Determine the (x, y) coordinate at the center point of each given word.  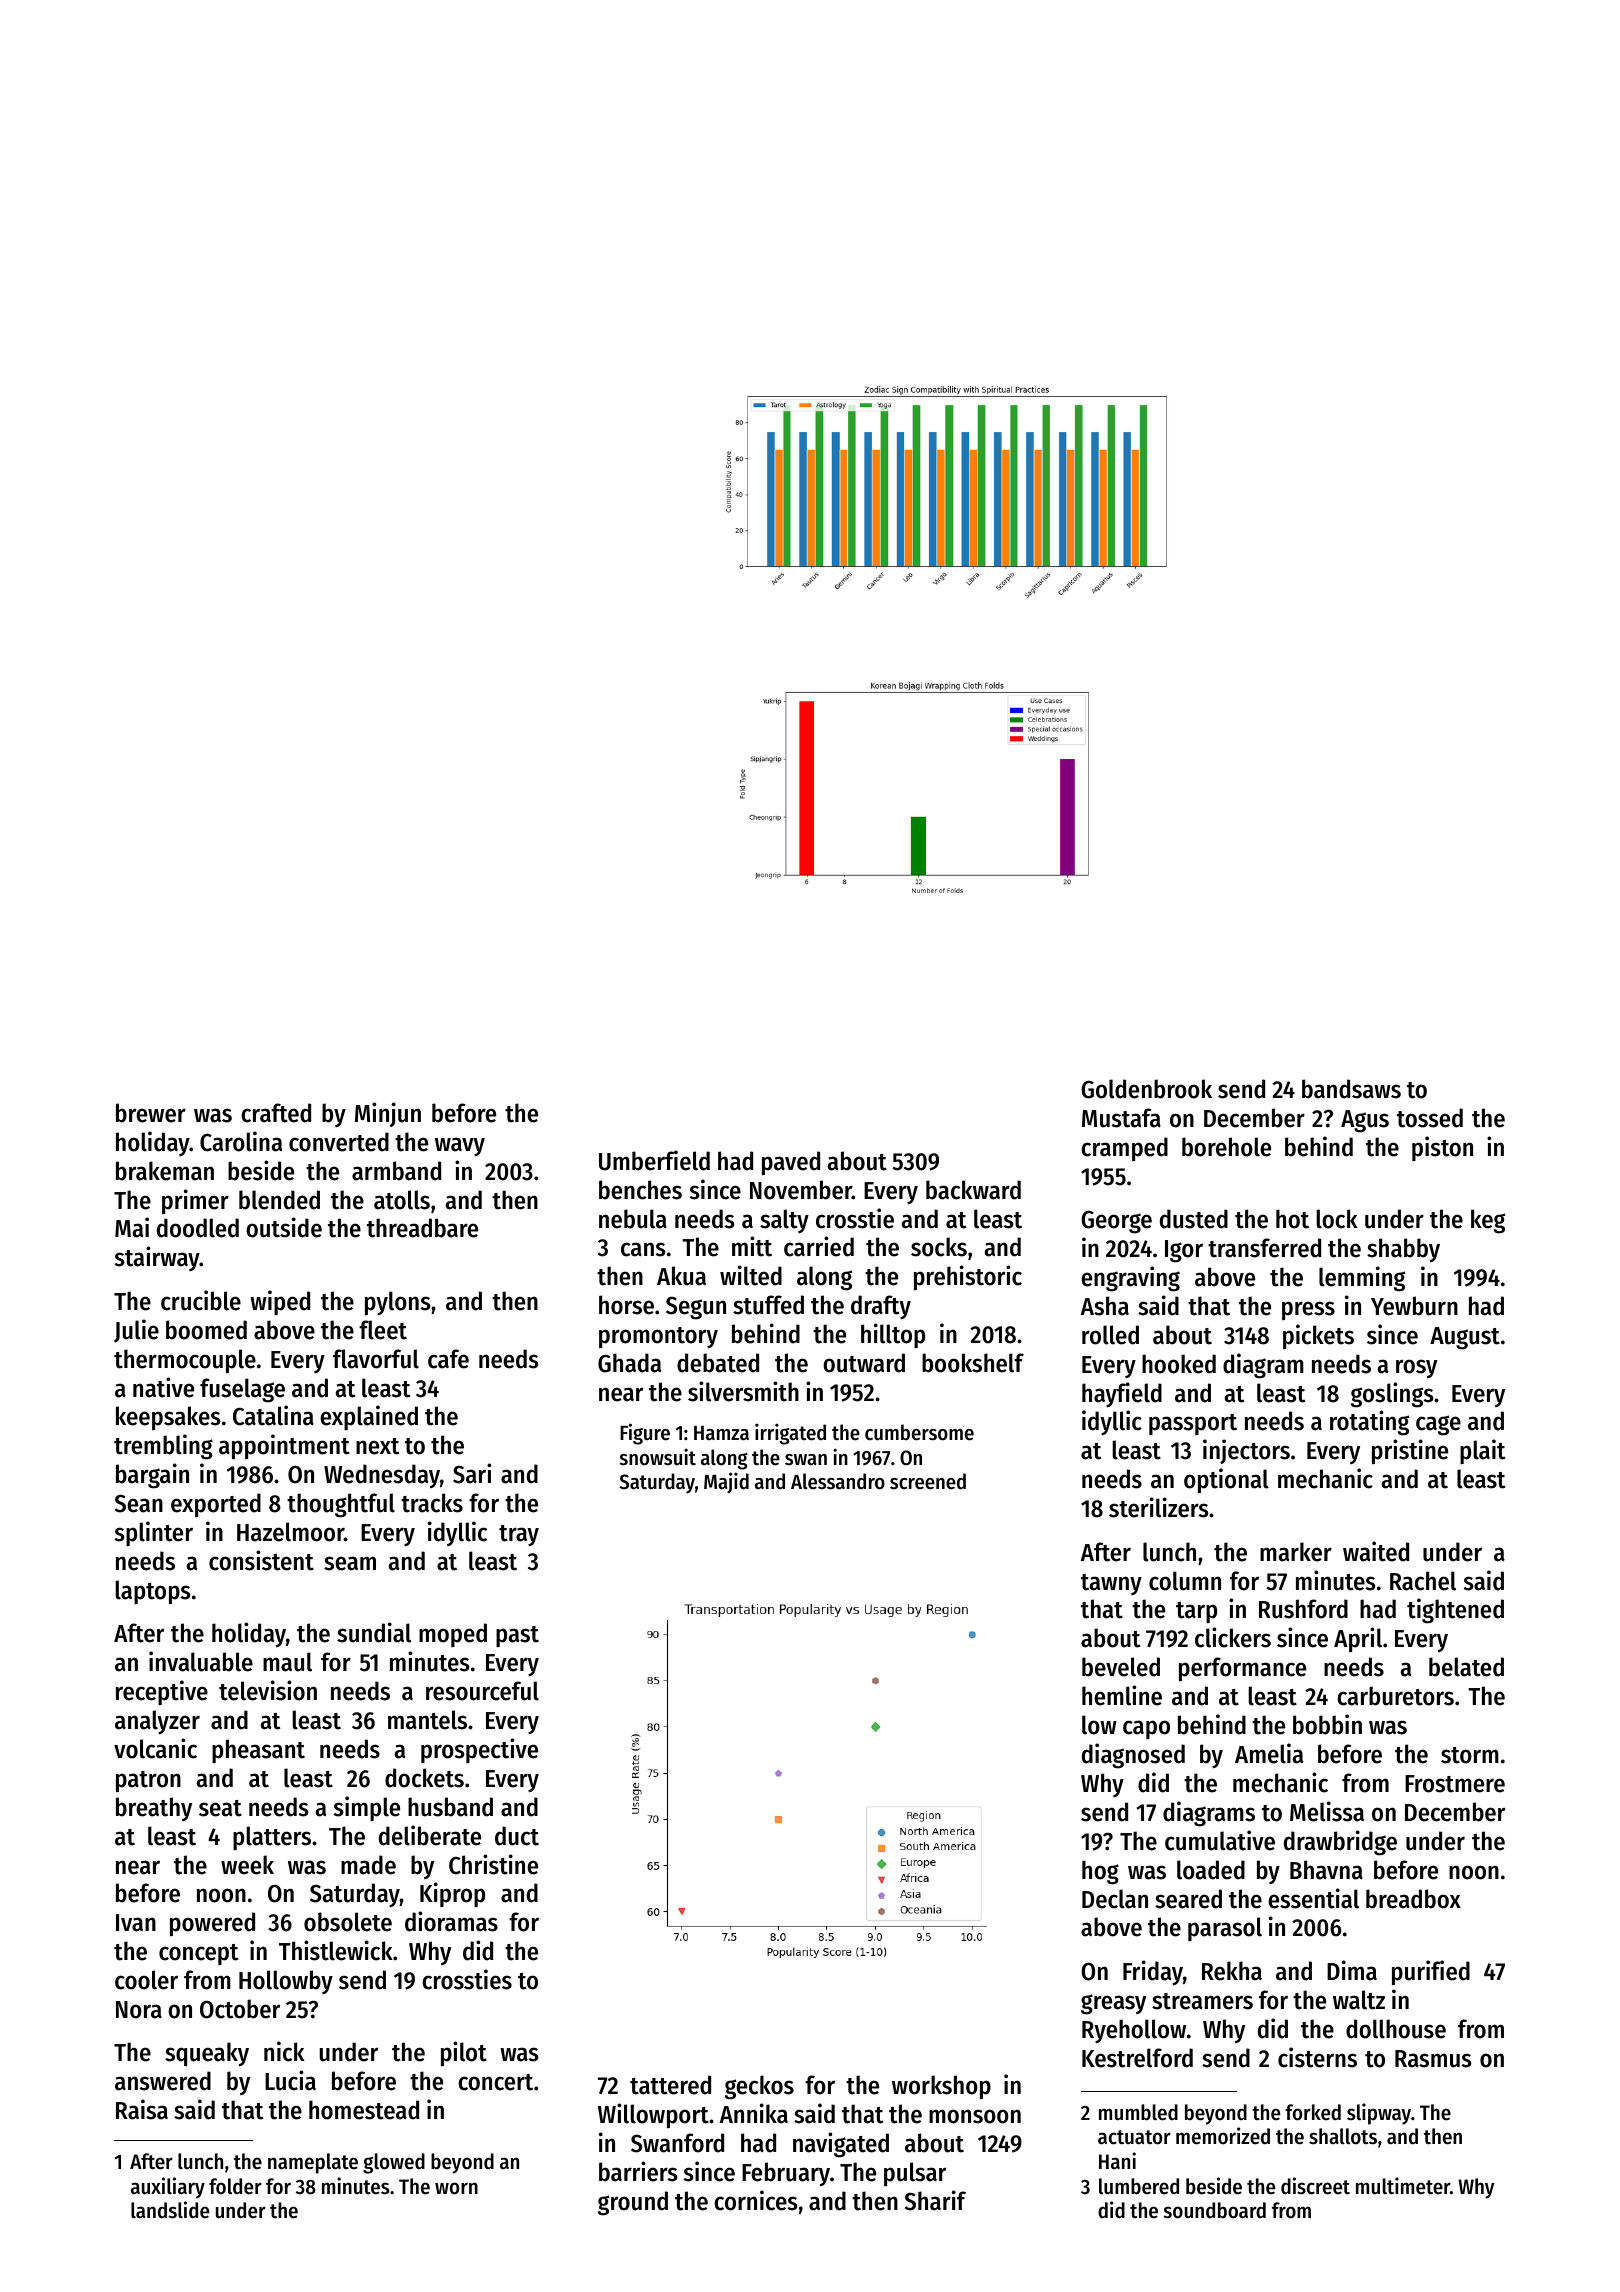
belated (1466, 1667)
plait (1482, 1451)
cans (643, 1249)
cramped (1124, 1149)
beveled (1121, 1667)
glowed (394, 2163)
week (247, 1865)
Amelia (1269, 1753)
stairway (157, 1258)
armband (396, 1171)
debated (718, 1363)
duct (517, 1836)
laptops (153, 1592)
